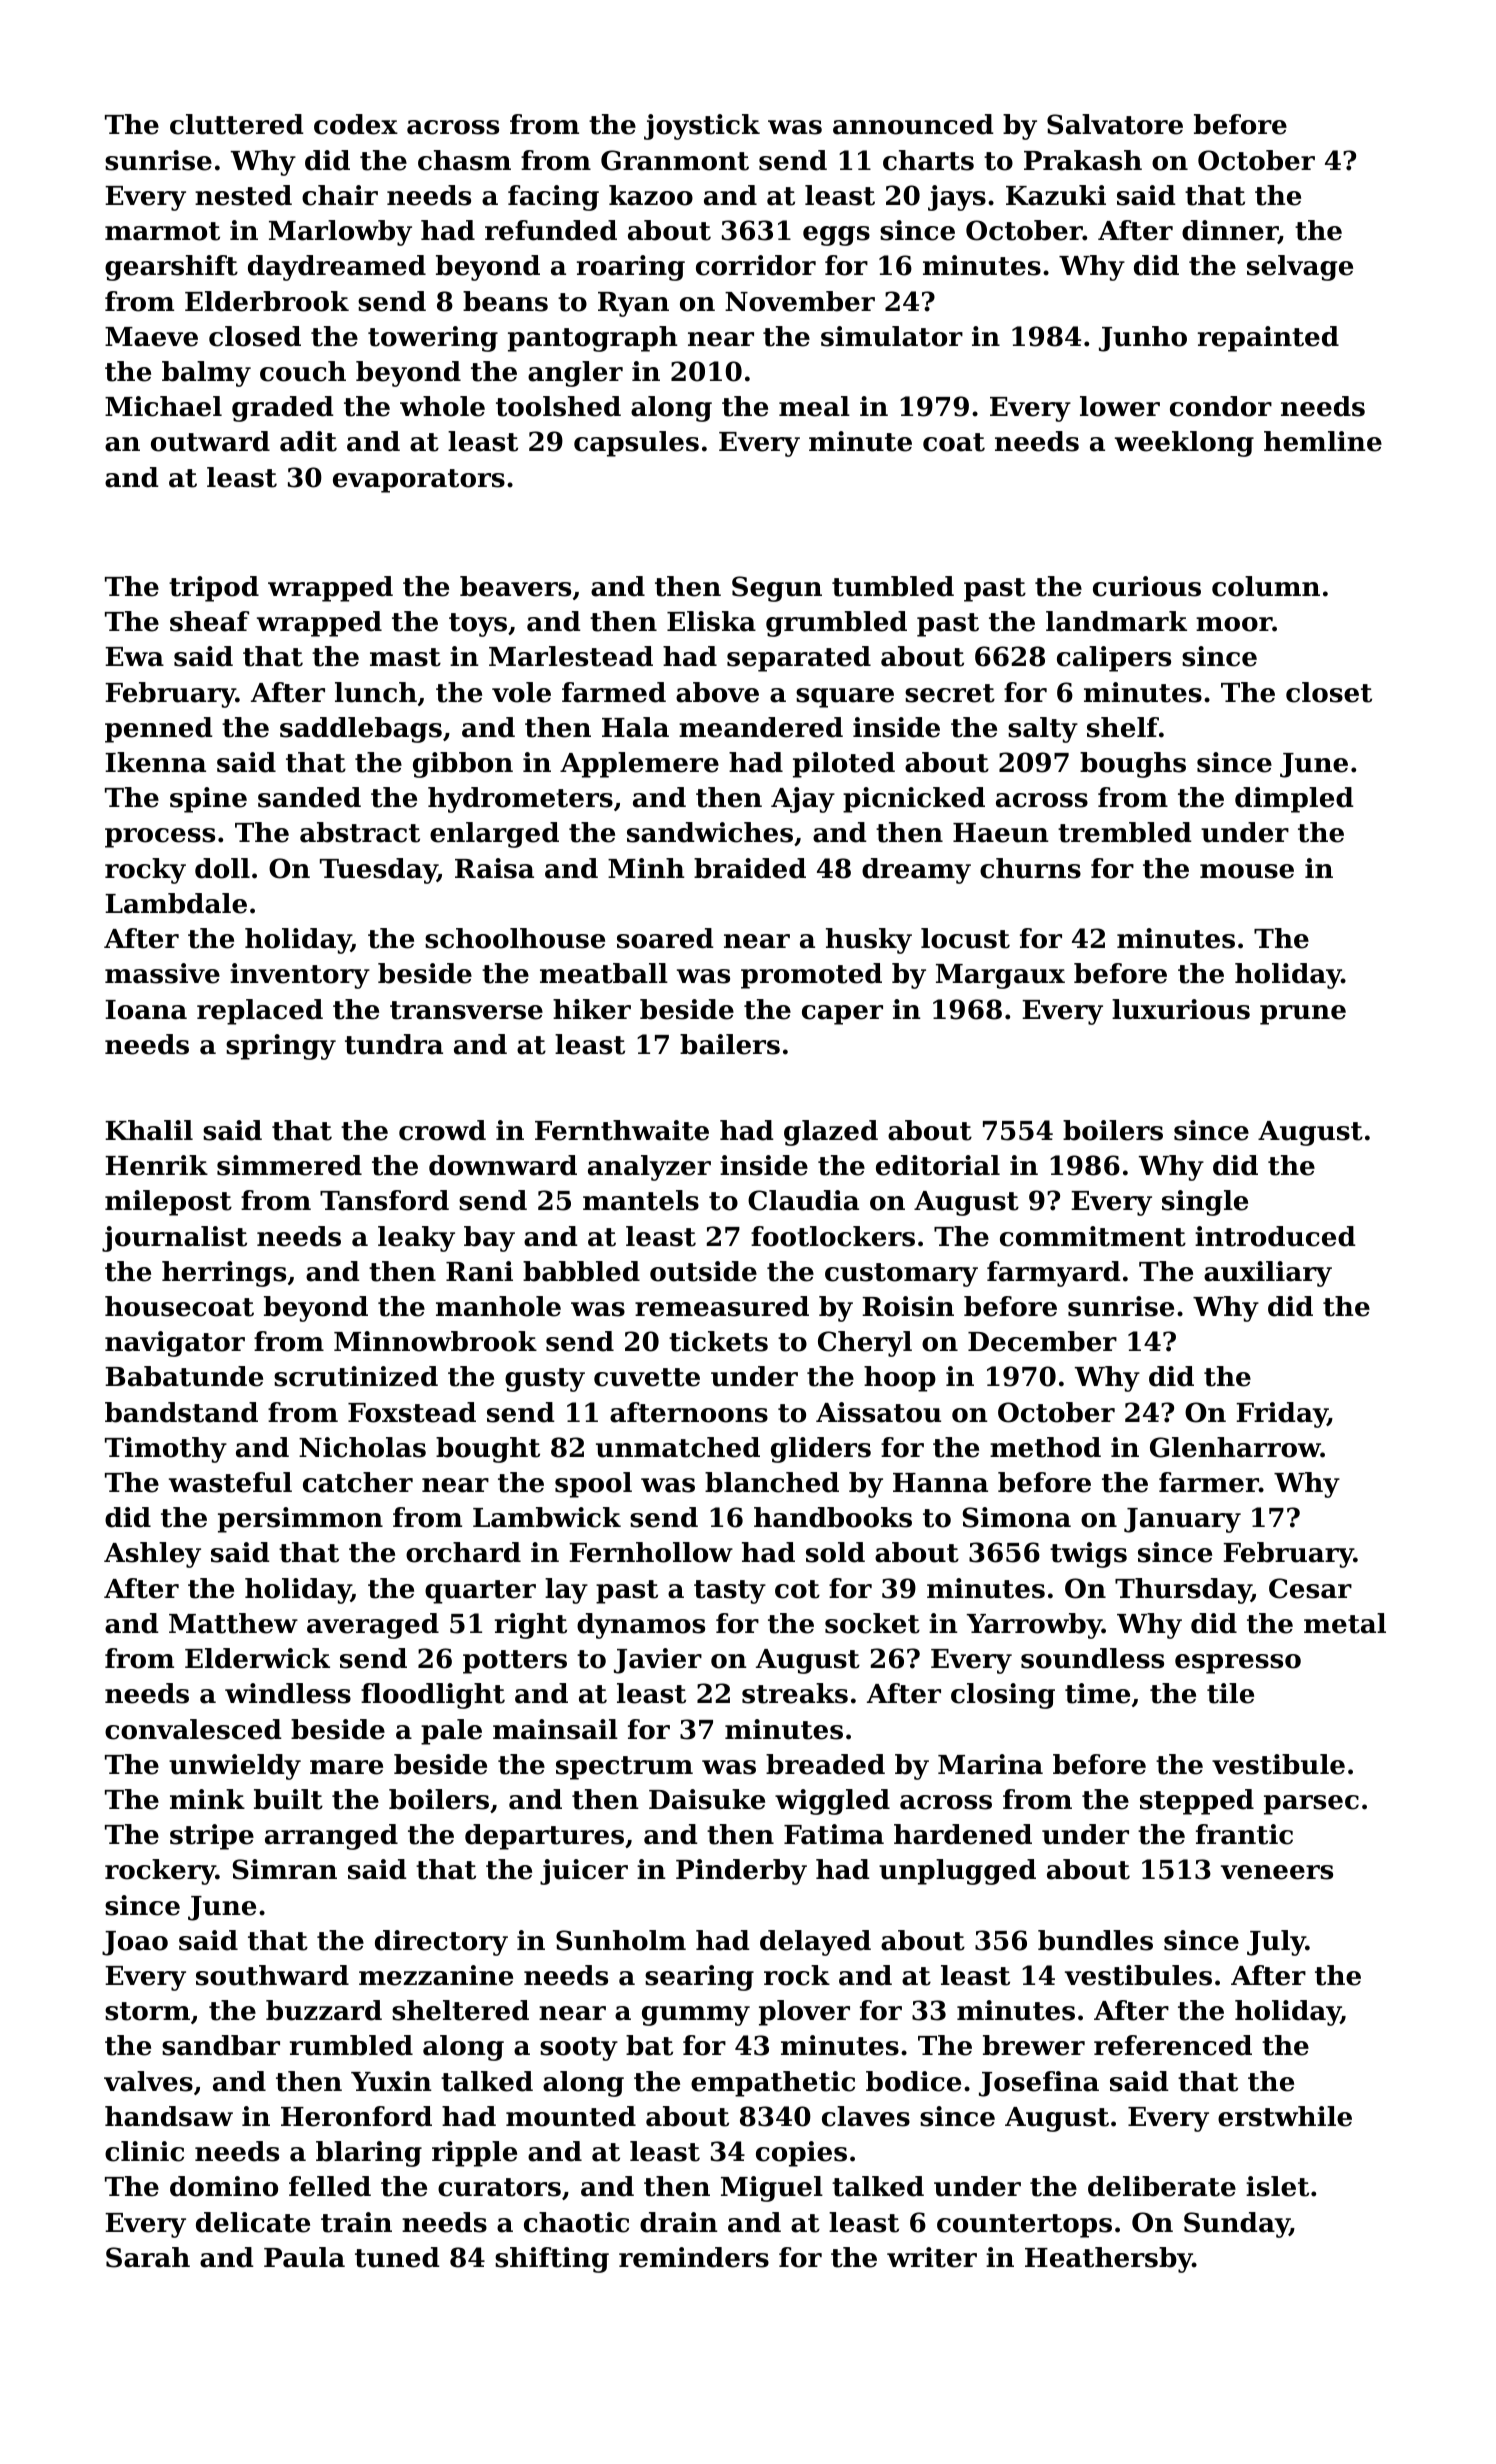  I want to click on saddlebags, so click(361, 730).
